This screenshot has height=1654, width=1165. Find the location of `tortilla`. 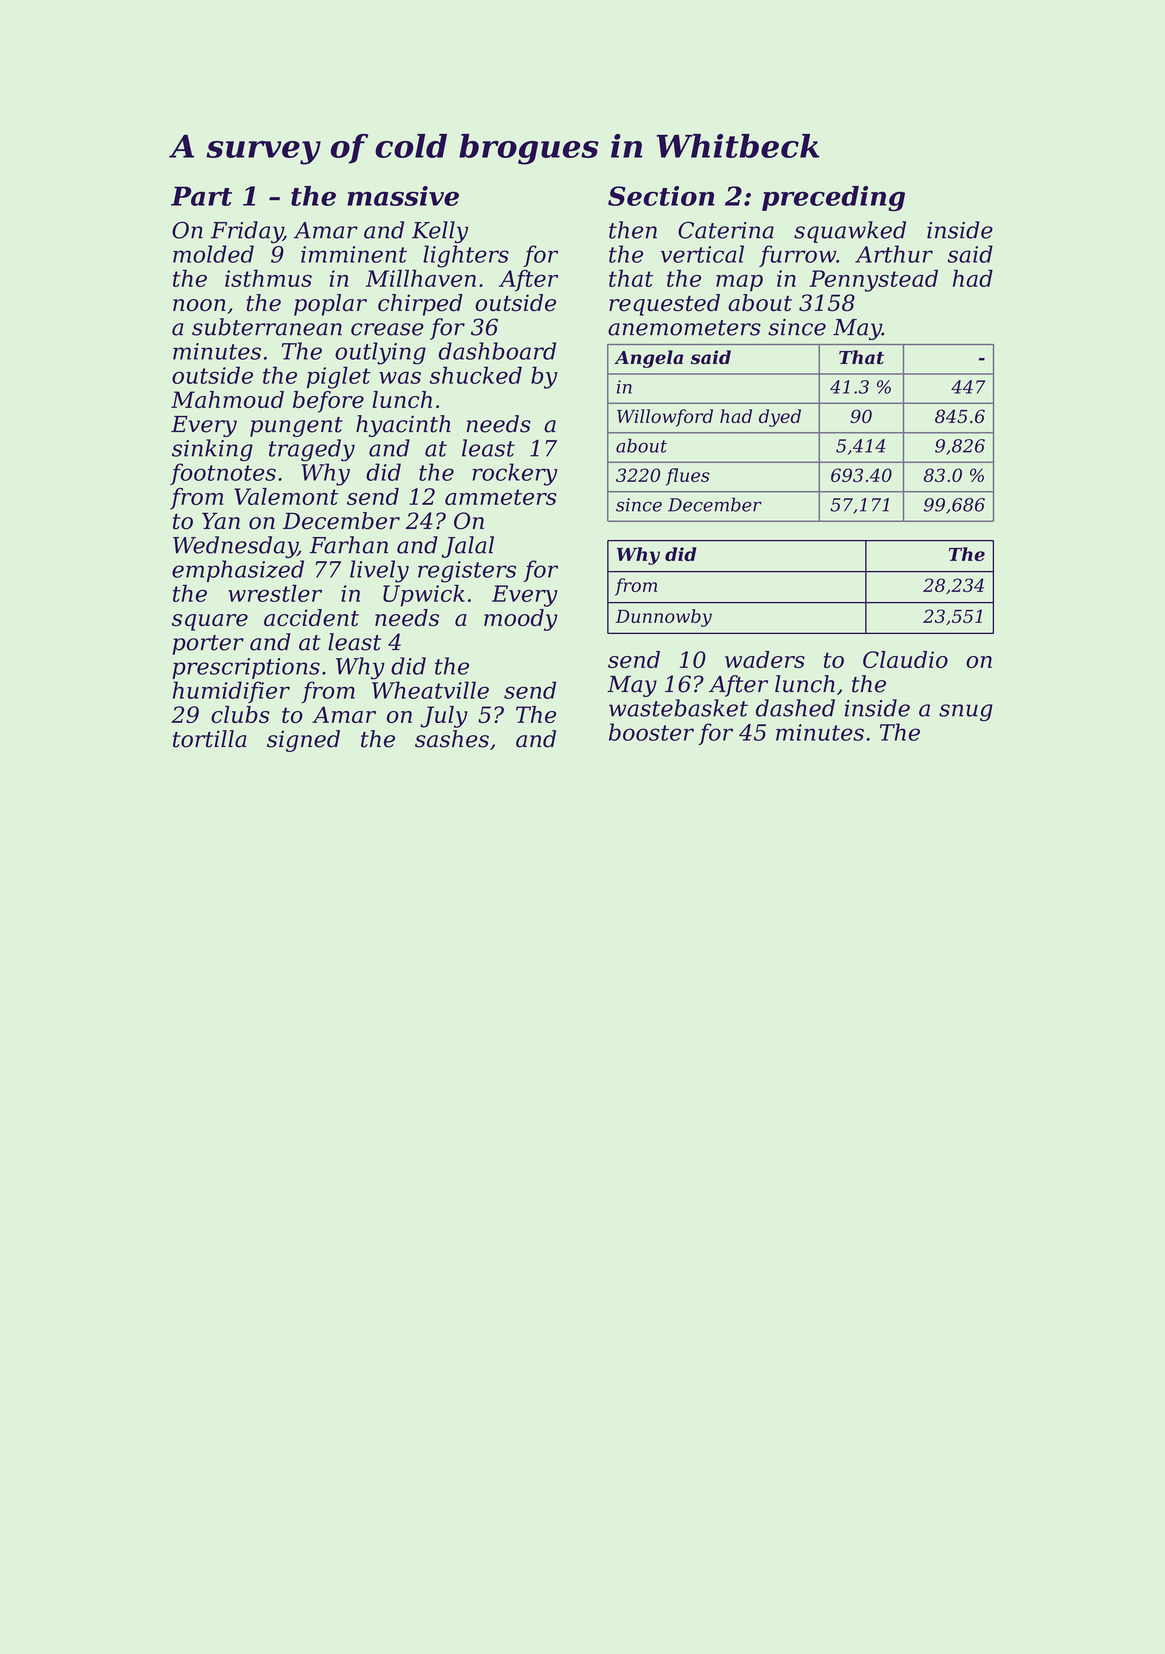

tortilla is located at coordinates (210, 739).
